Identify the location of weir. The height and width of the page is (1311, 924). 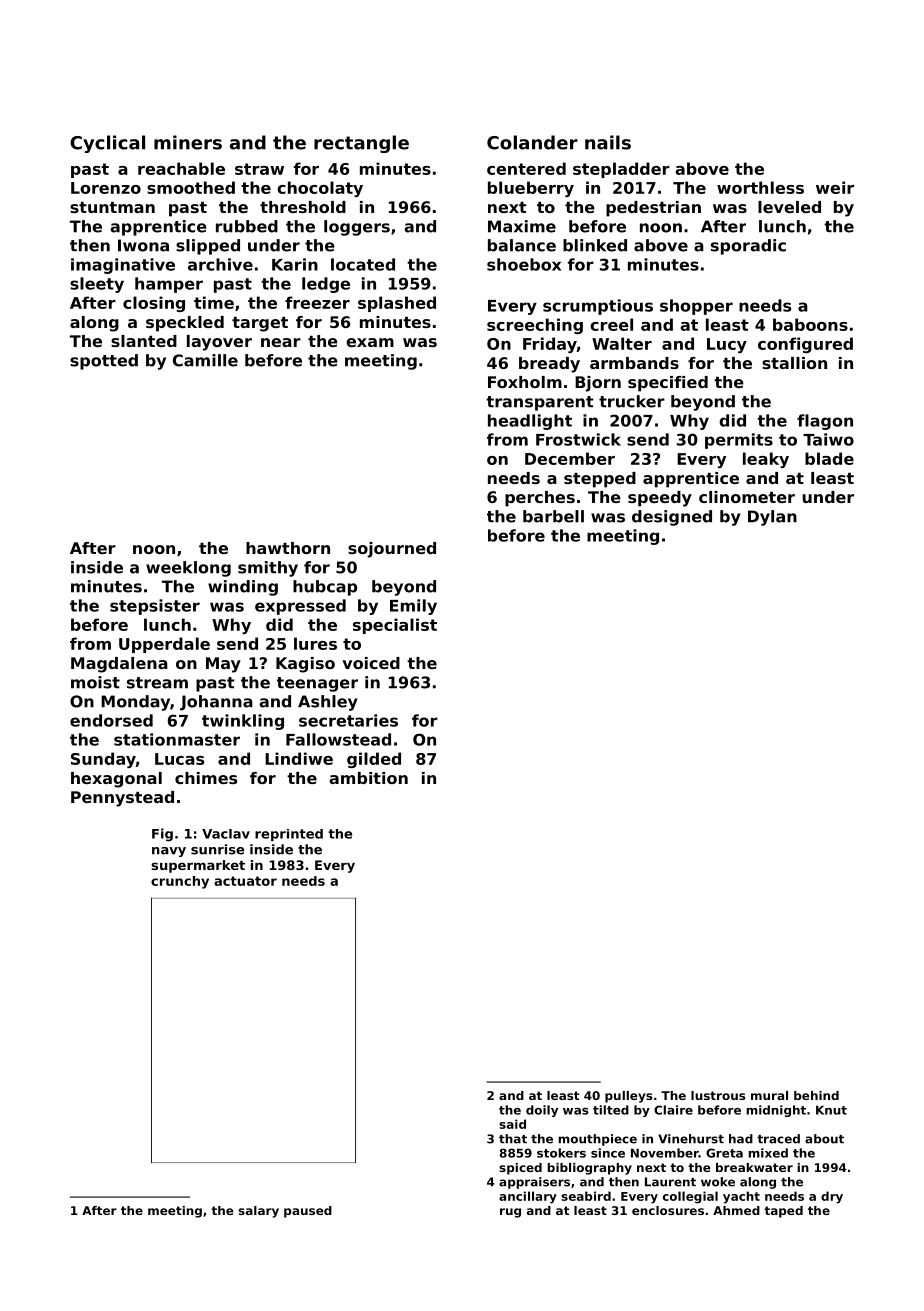
(835, 187).
